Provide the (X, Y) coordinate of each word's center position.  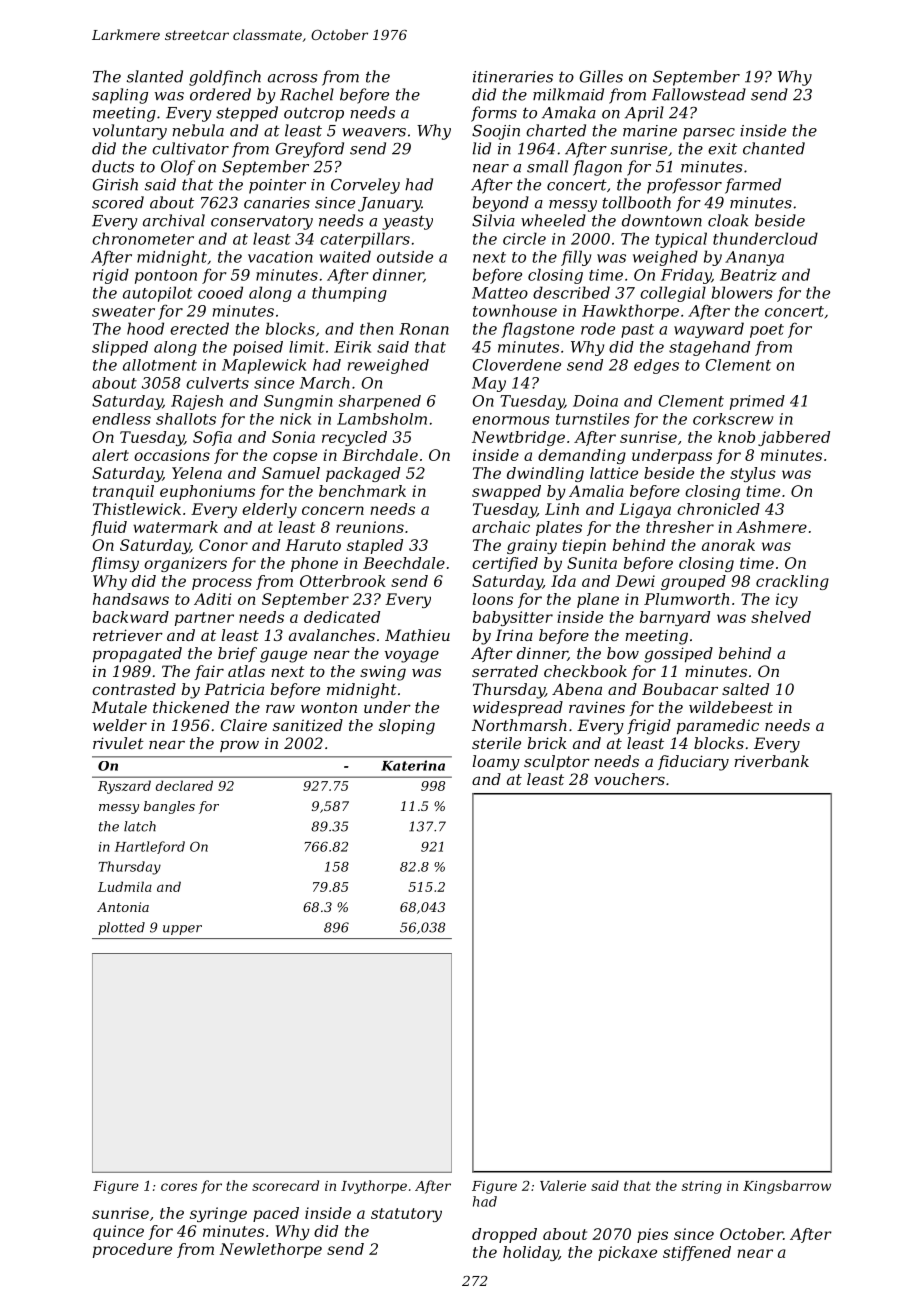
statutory (406, 1215)
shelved (781, 617)
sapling (120, 96)
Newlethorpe (271, 1250)
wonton (329, 707)
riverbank (771, 761)
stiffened (697, 1253)
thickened (191, 707)
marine (650, 131)
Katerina (413, 765)
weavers (374, 132)
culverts (217, 383)
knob (736, 437)
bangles (169, 807)
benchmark (362, 491)
